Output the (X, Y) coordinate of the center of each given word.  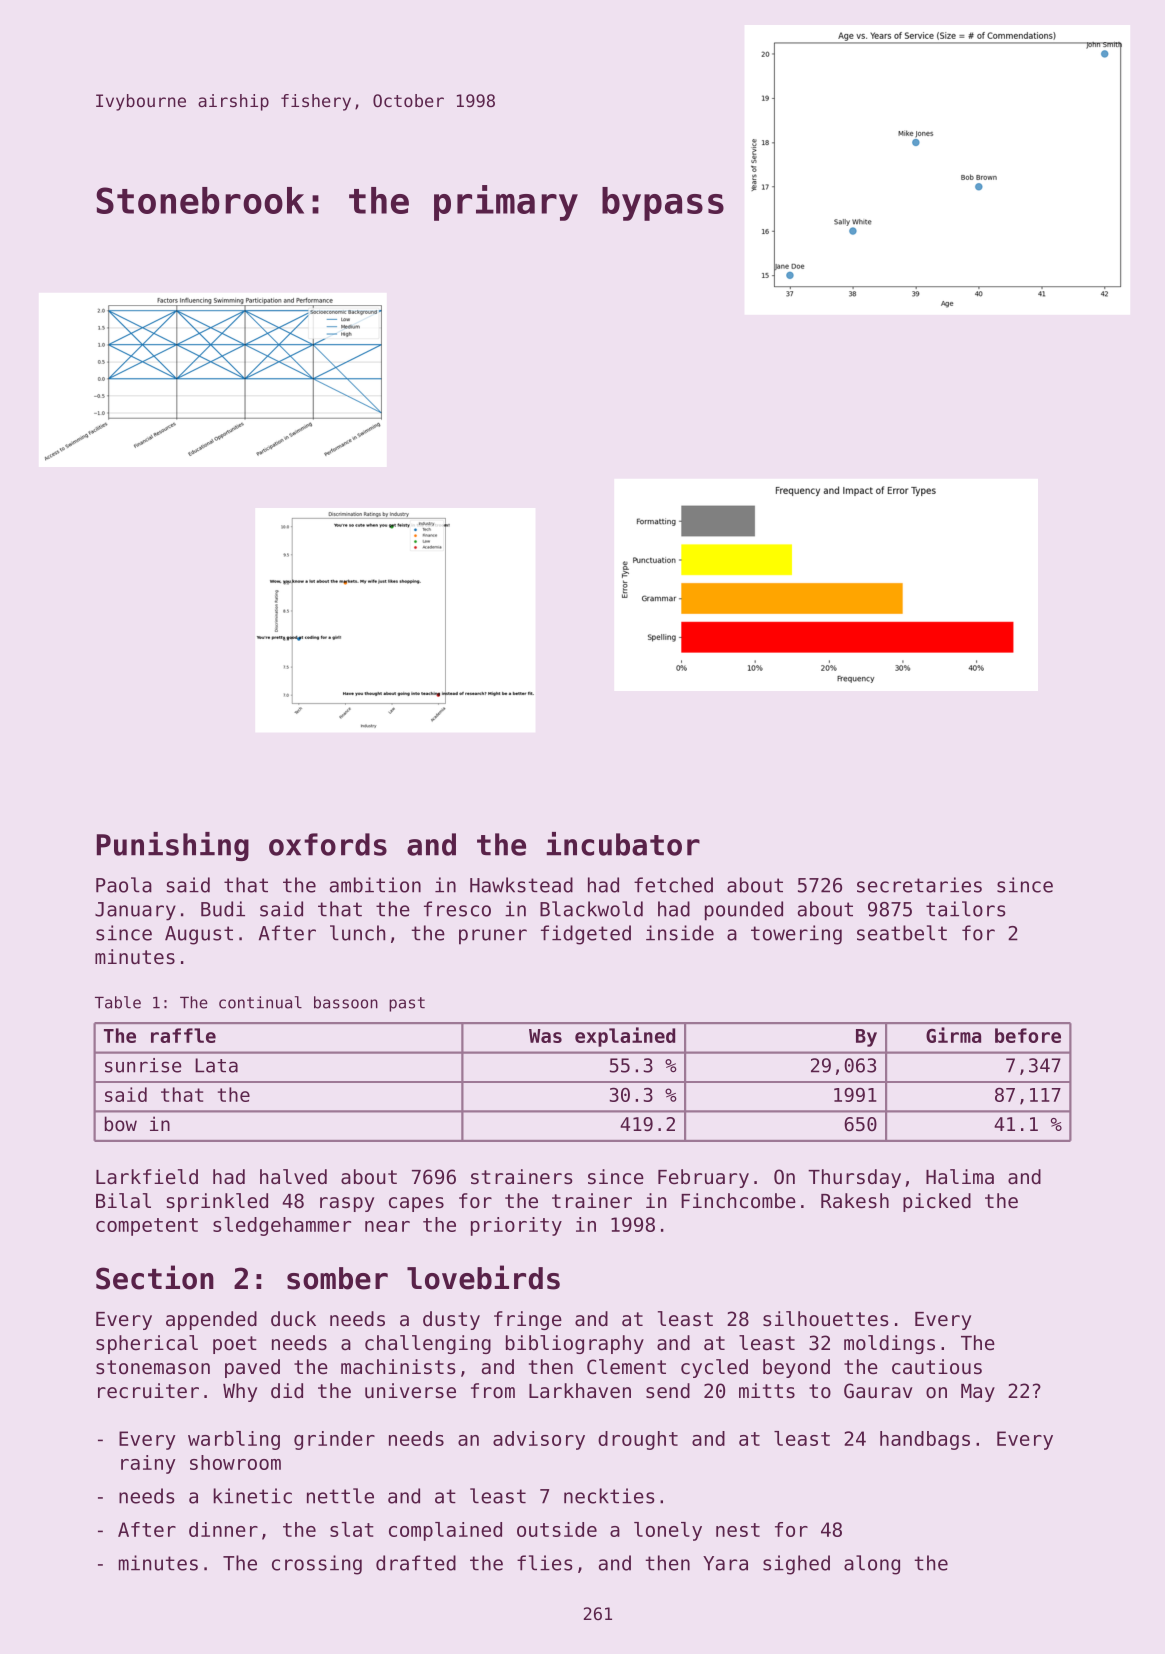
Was (545, 1036)
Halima (960, 1177)
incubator (623, 844)
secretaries (919, 885)
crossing (317, 1565)
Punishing (173, 846)
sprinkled (217, 1202)
